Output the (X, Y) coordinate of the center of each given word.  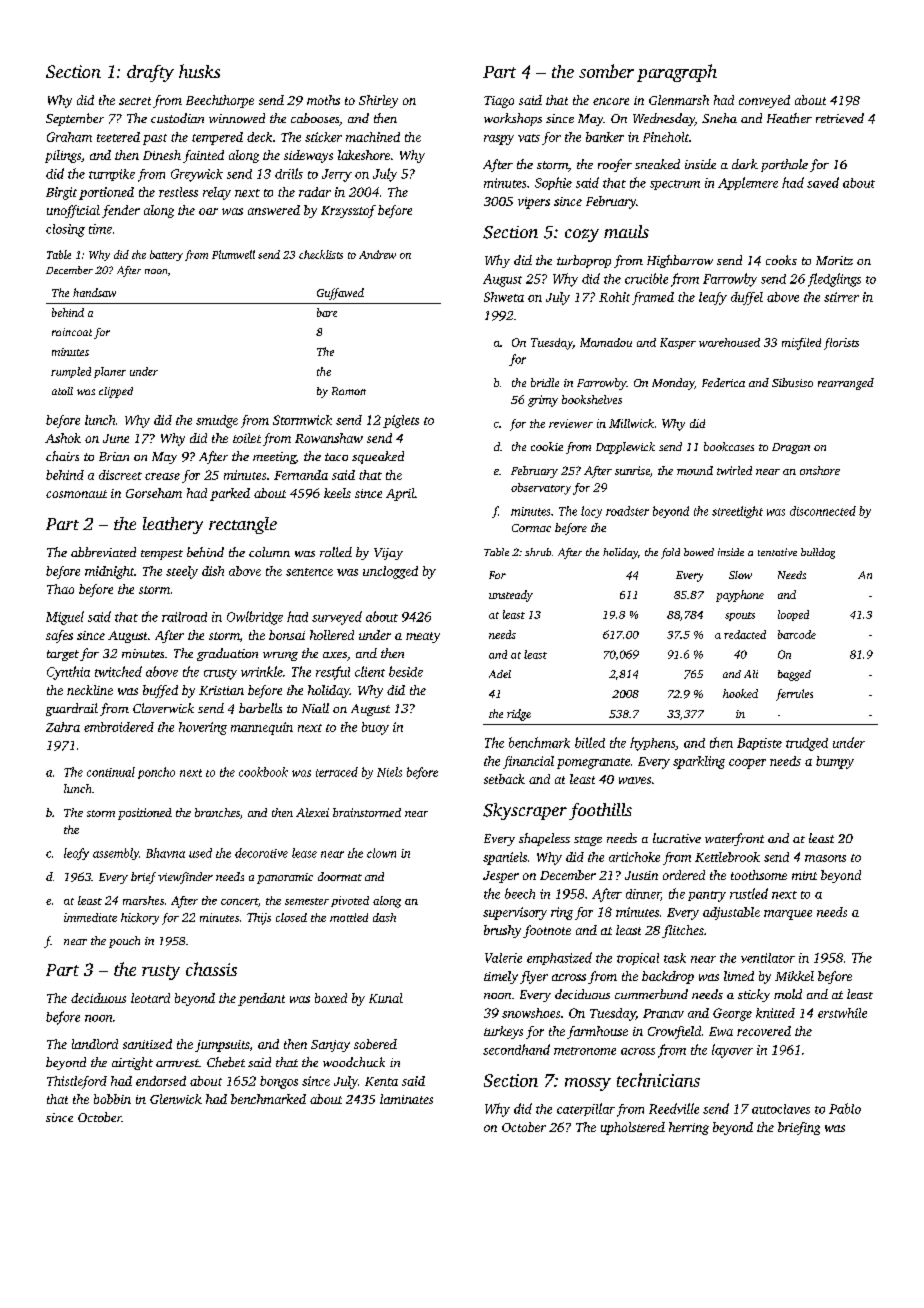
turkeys (503, 1032)
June (116, 438)
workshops (513, 119)
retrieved (840, 118)
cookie (547, 446)
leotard (150, 998)
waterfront (734, 839)
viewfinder (185, 878)
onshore (820, 470)
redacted (745, 634)
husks (199, 71)
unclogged (390, 572)
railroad (184, 617)
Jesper (501, 877)
